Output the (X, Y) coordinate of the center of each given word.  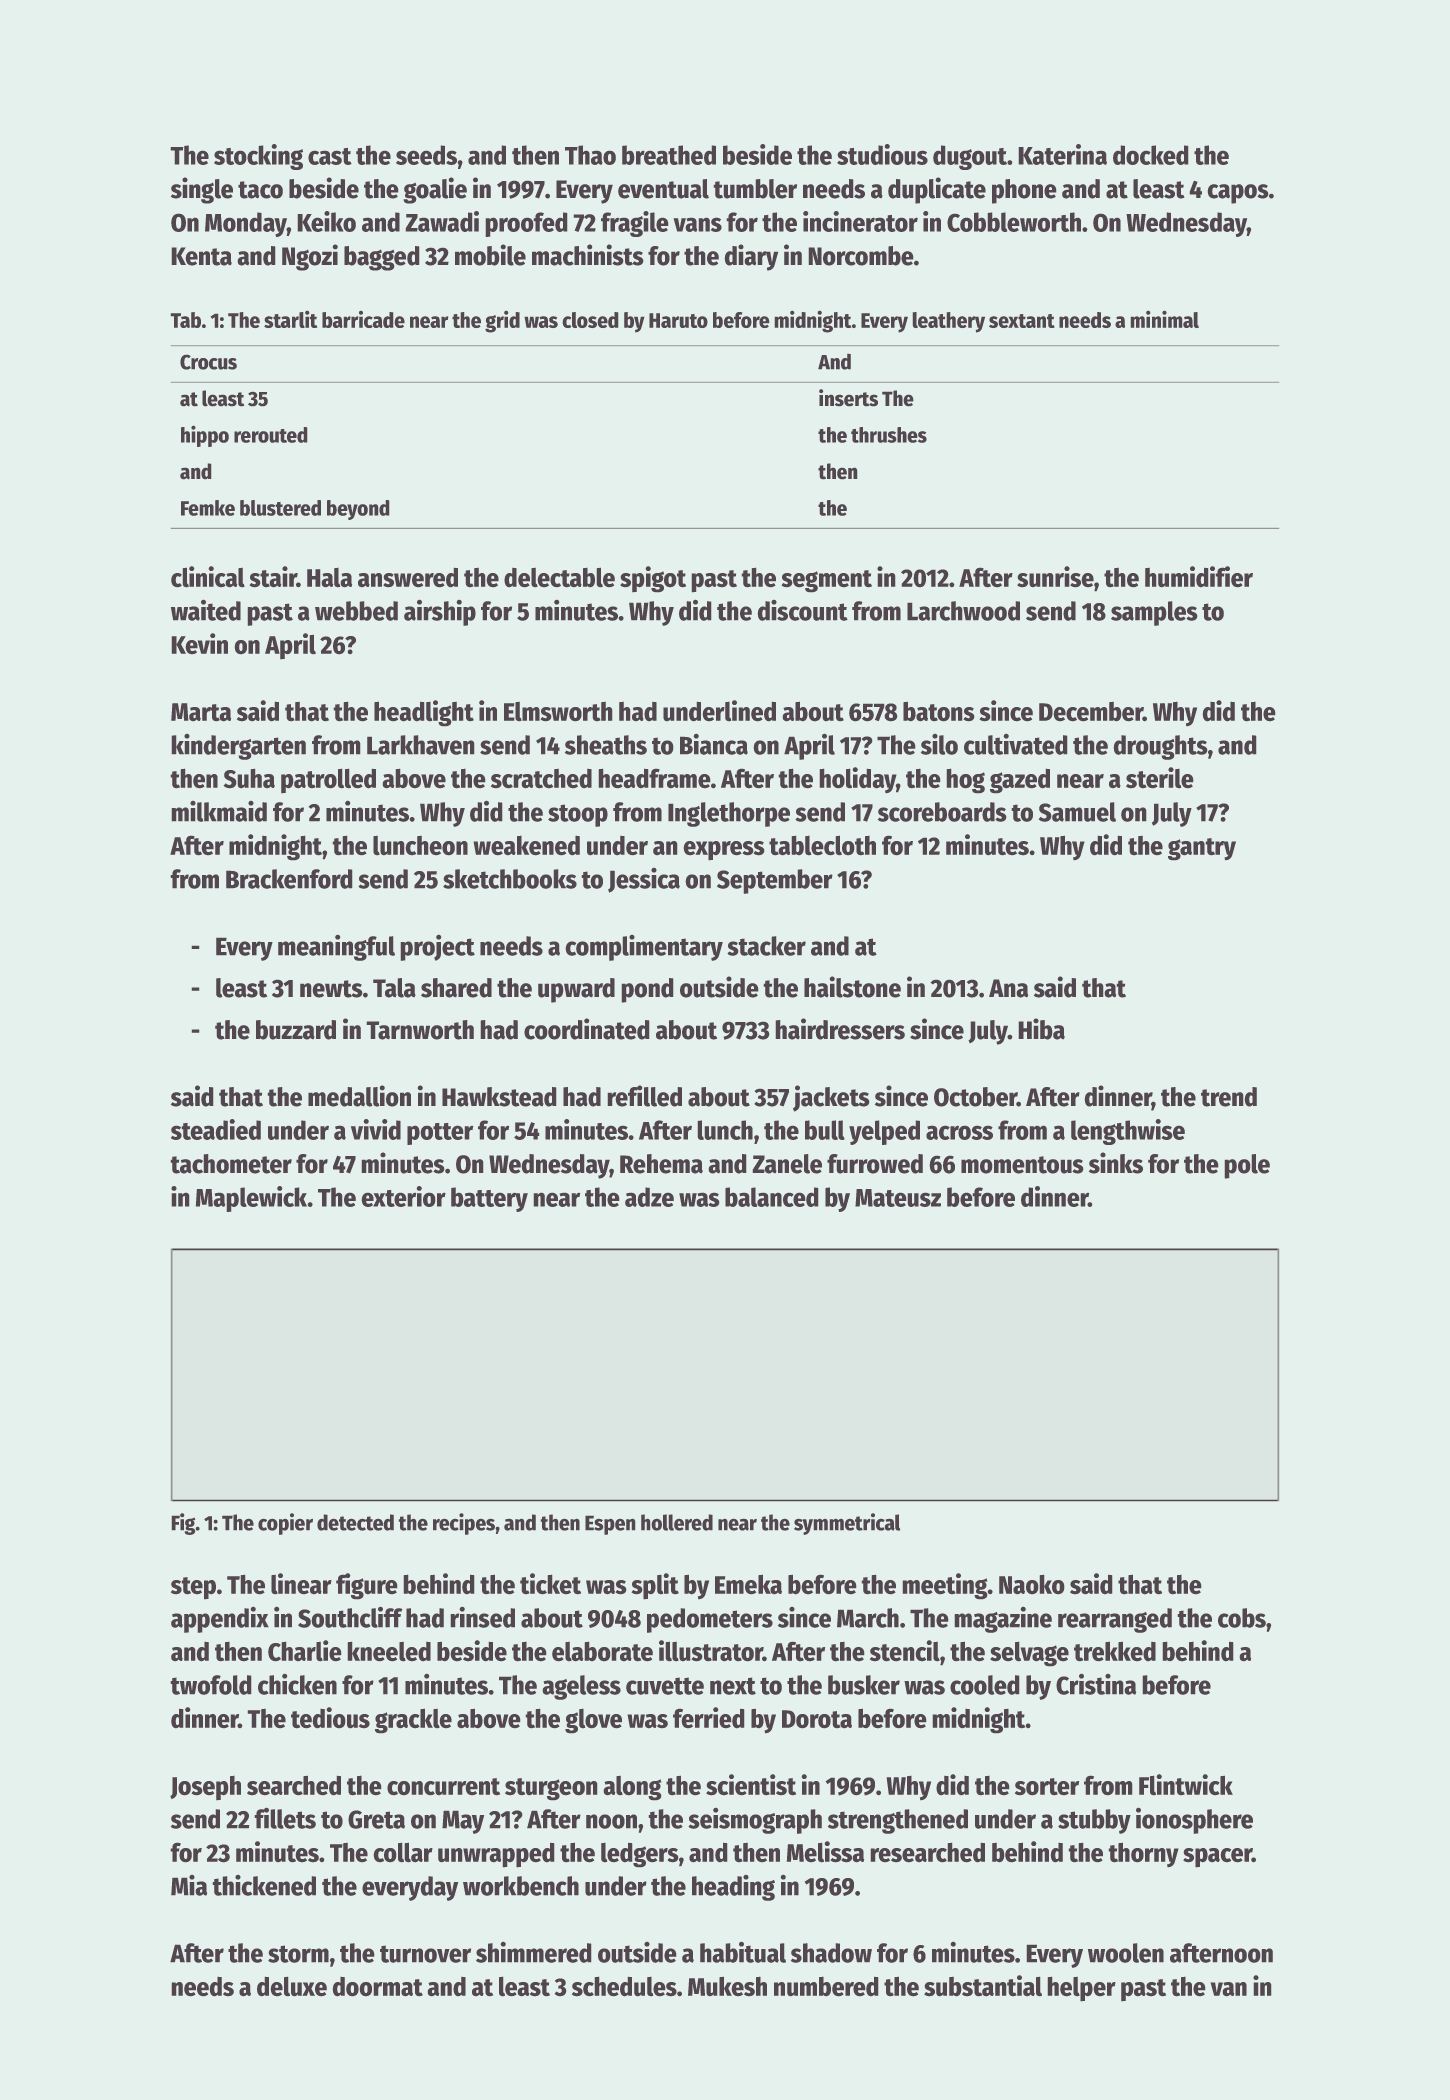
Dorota (817, 1719)
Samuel (1077, 812)
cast (330, 156)
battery (489, 1199)
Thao (590, 155)
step (193, 1588)
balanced (771, 1197)
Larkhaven (420, 745)
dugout (970, 157)
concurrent (443, 1786)
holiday (858, 780)
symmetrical (847, 1524)
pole (1247, 1166)
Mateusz (898, 1198)
